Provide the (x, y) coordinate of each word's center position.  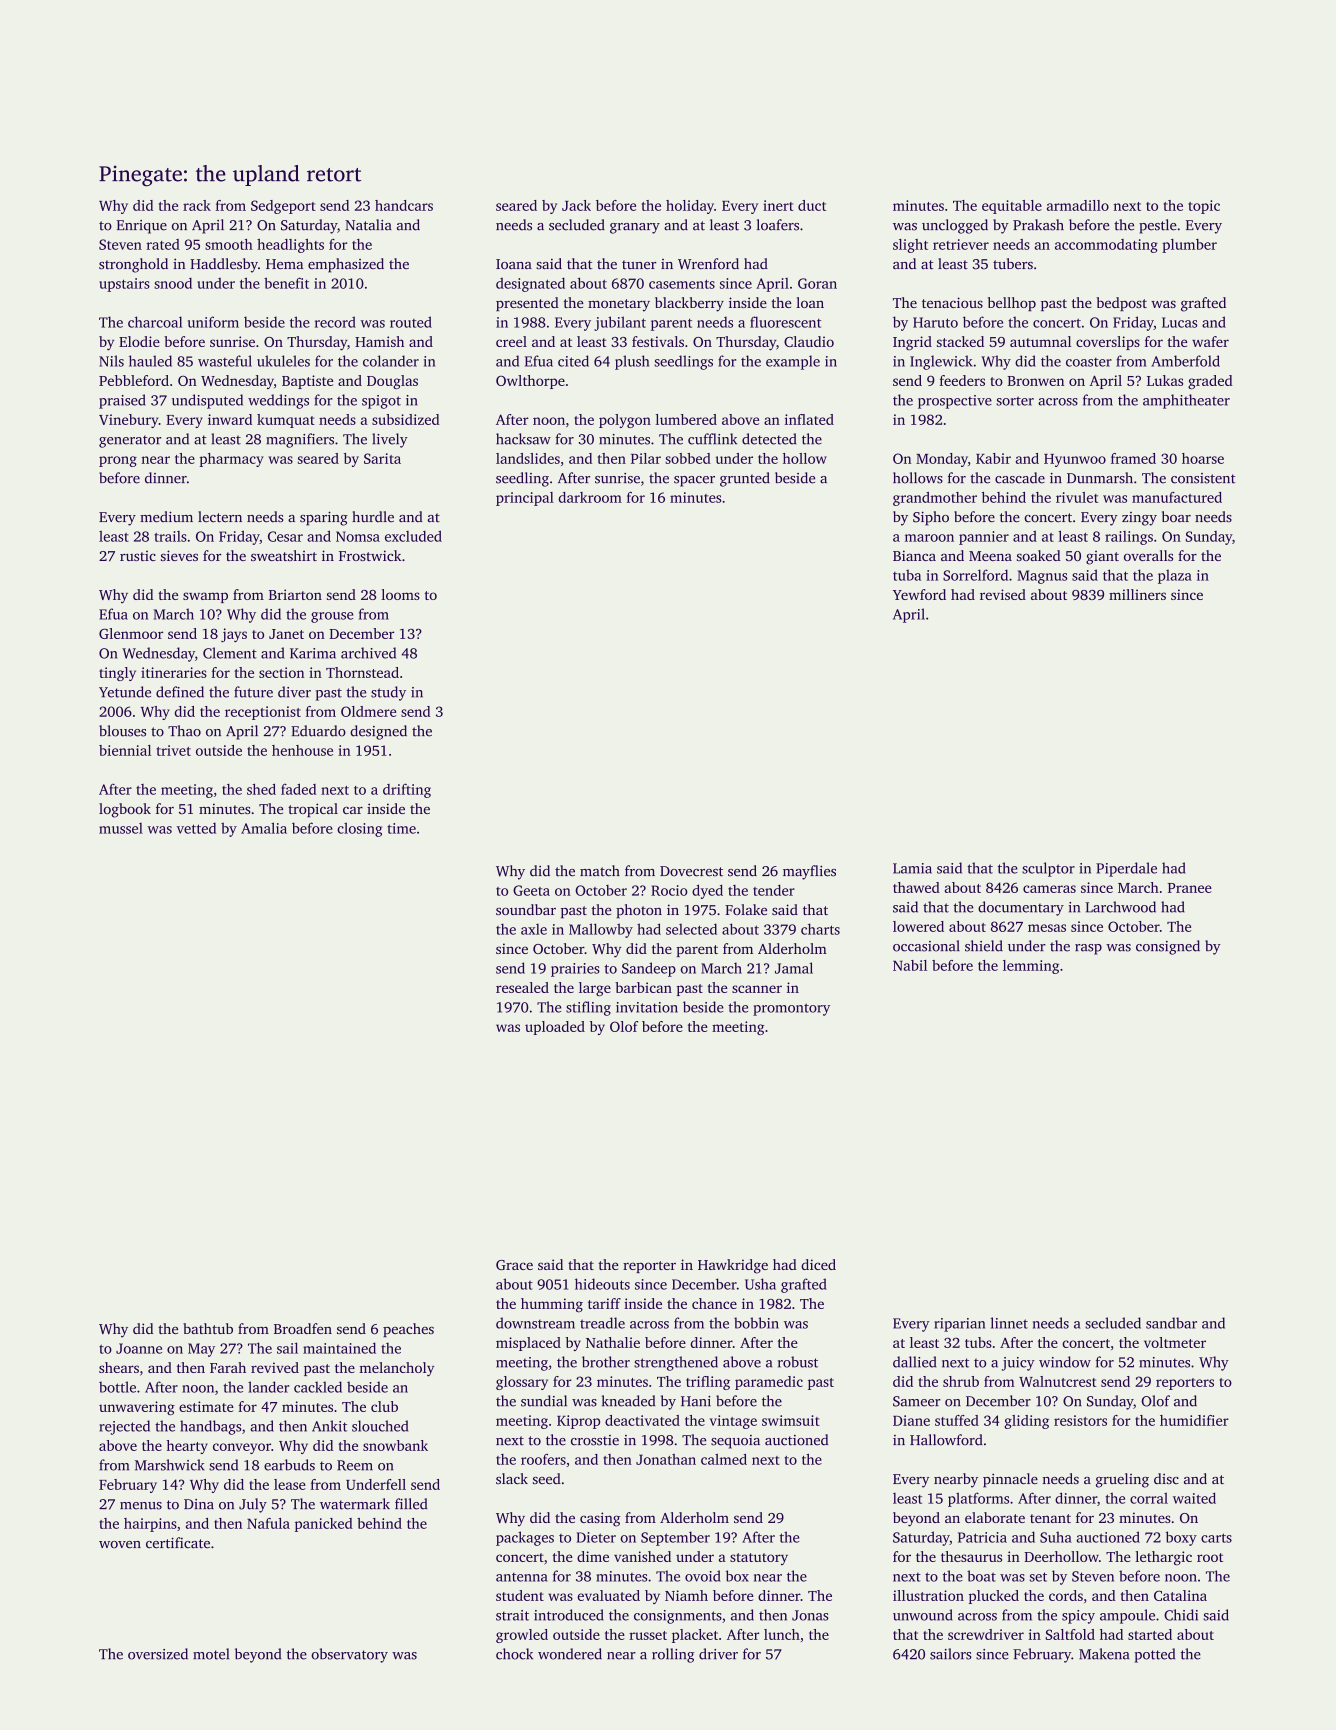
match (600, 871)
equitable (1012, 207)
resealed (522, 987)
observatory (349, 1655)
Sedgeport (283, 207)
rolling (673, 1655)
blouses (122, 731)
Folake (746, 909)
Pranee (1190, 888)
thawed (916, 887)
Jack (576, 205)
